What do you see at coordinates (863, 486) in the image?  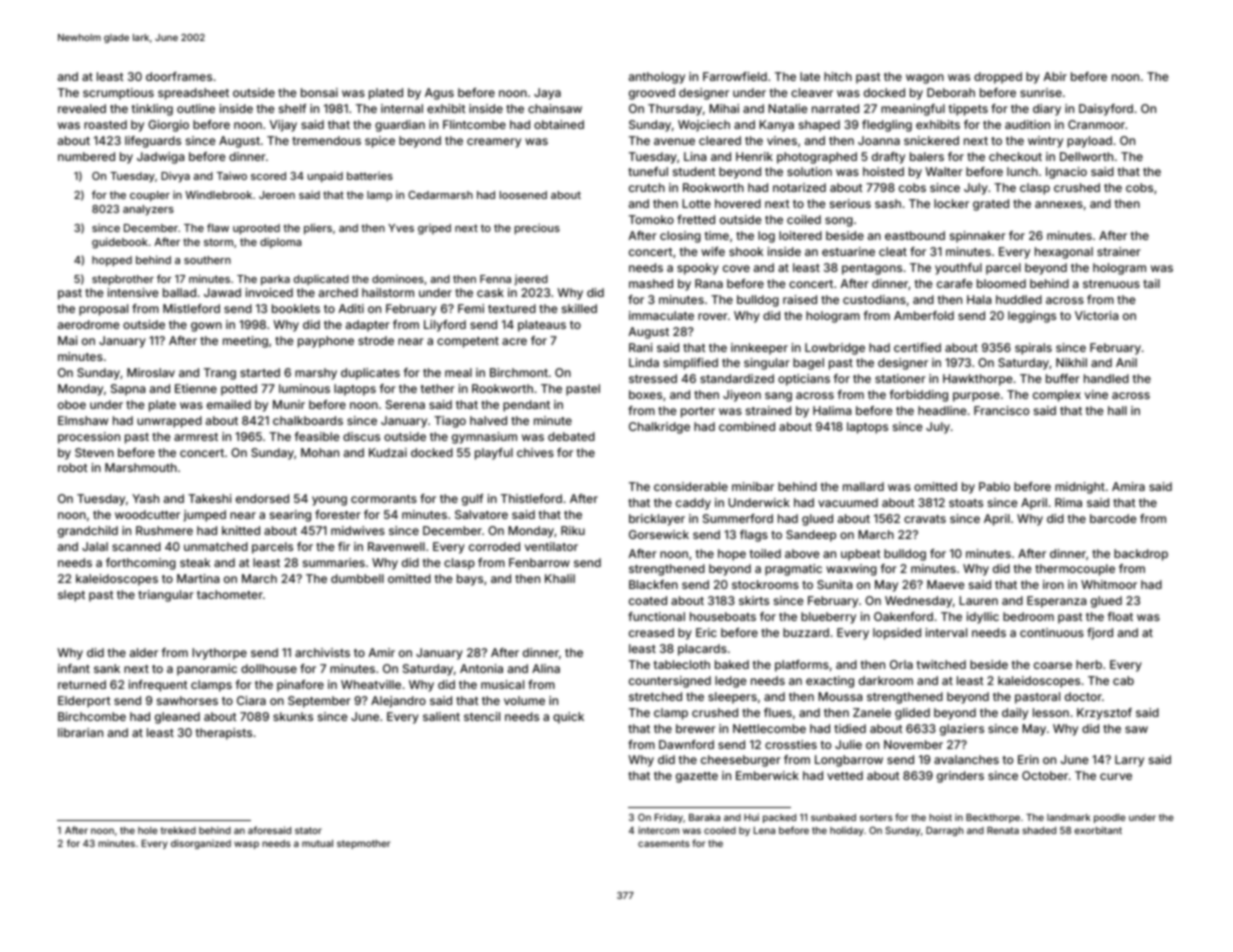 I see `mallard` at bounding box center [863, 486].
